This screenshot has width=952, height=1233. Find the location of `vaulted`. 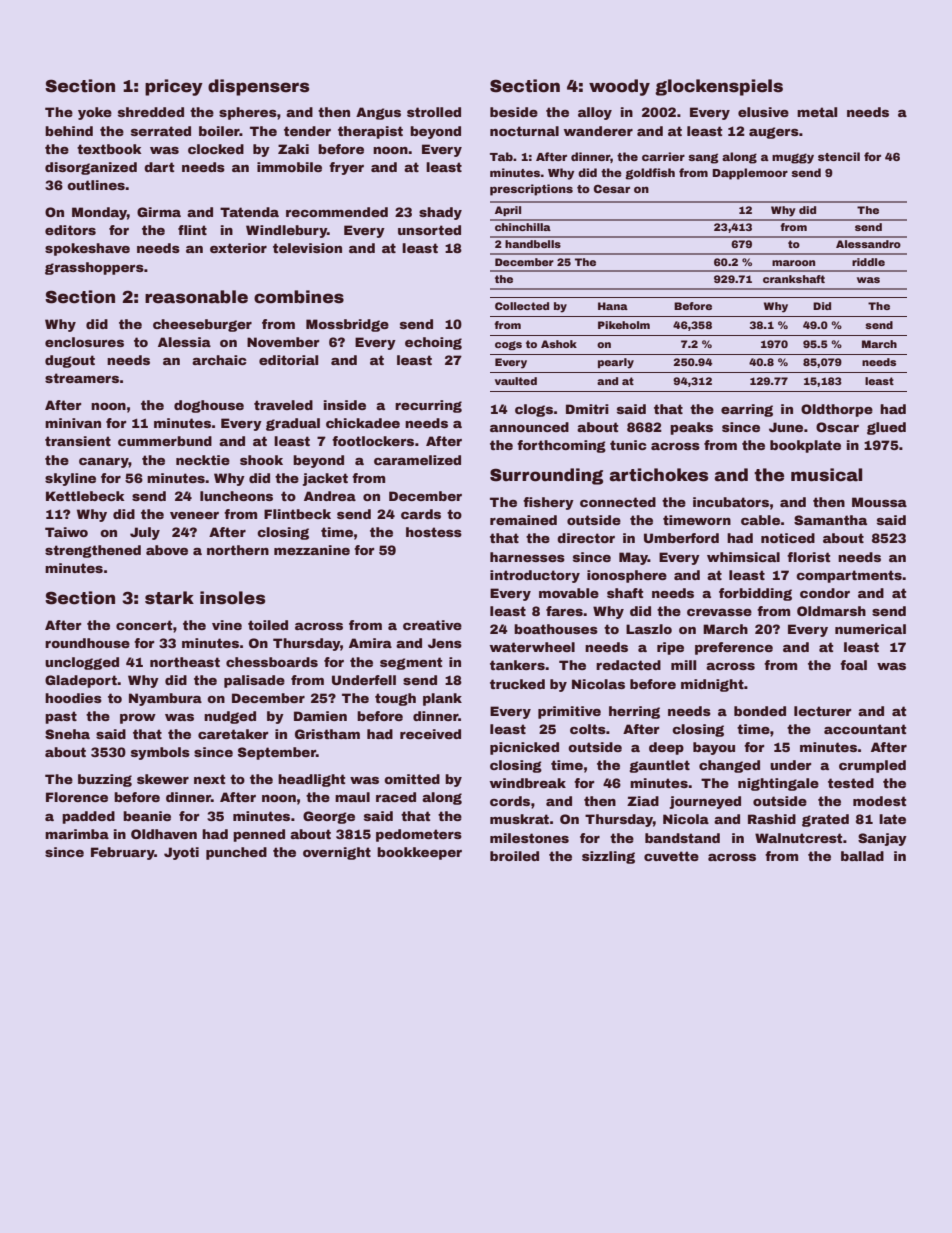

vaulted is located at coordinates (516, 381).
